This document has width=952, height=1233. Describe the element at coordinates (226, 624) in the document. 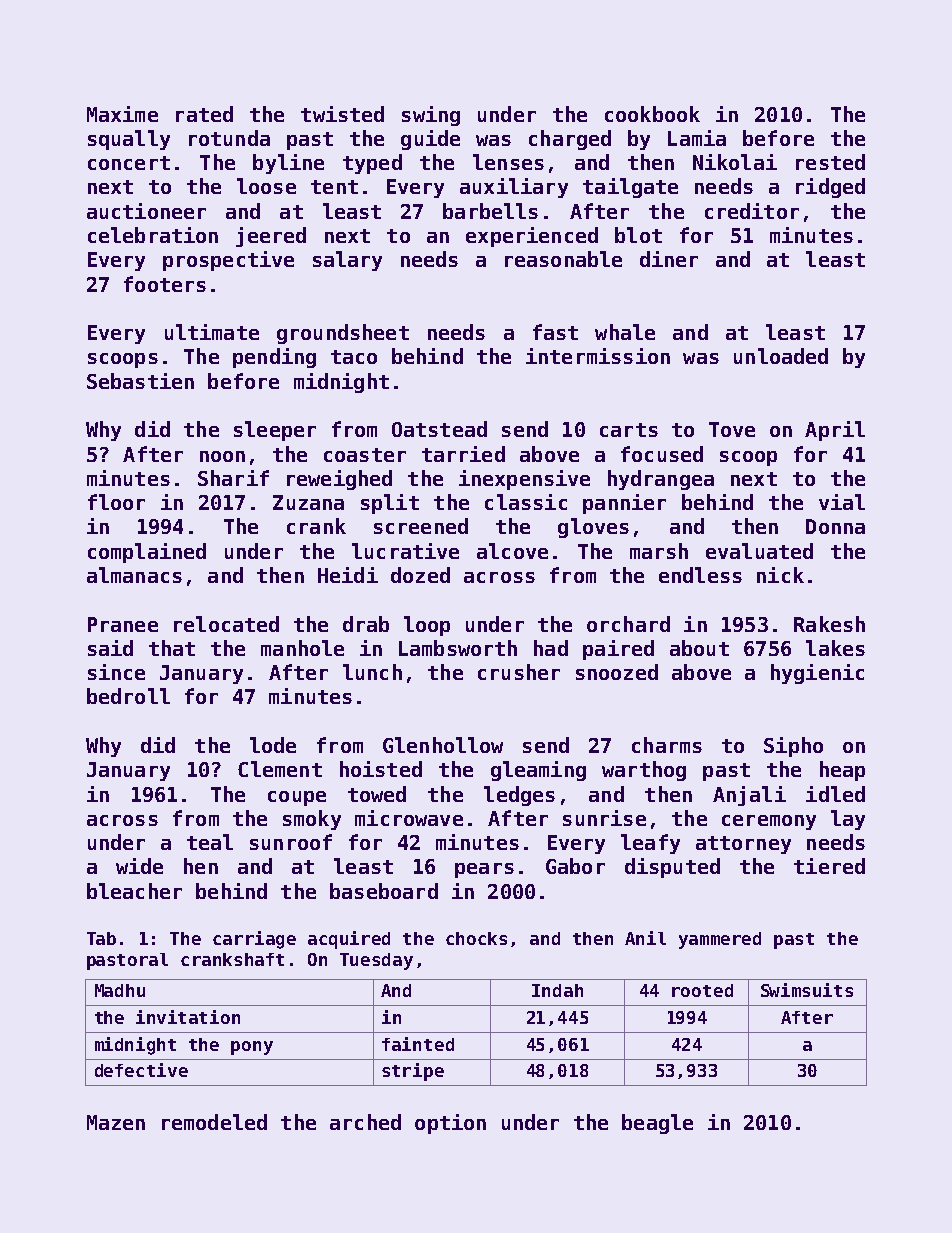

I see `relocated` at that location.
